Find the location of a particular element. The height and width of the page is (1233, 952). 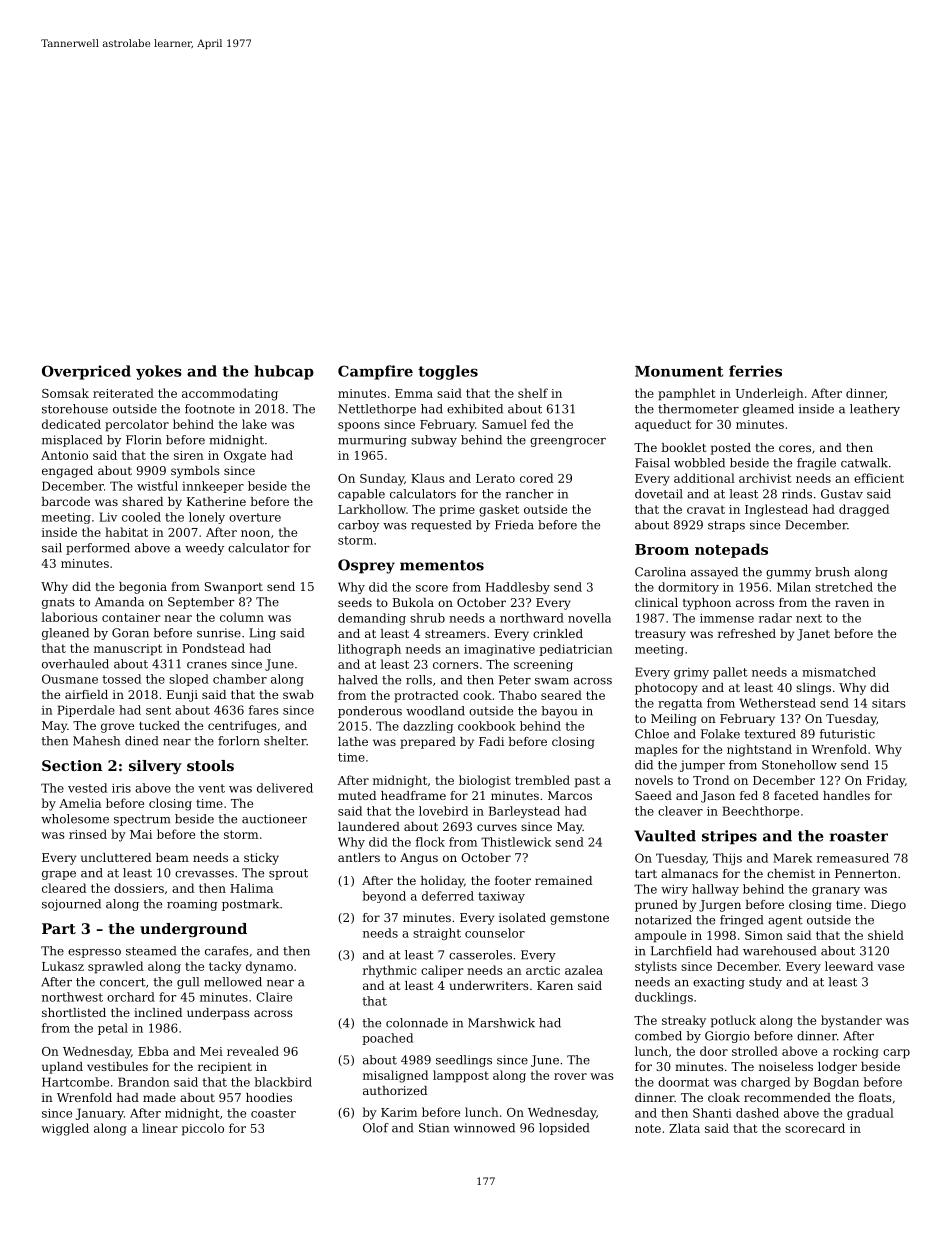

prepared is located at coordinates (428, 743).
